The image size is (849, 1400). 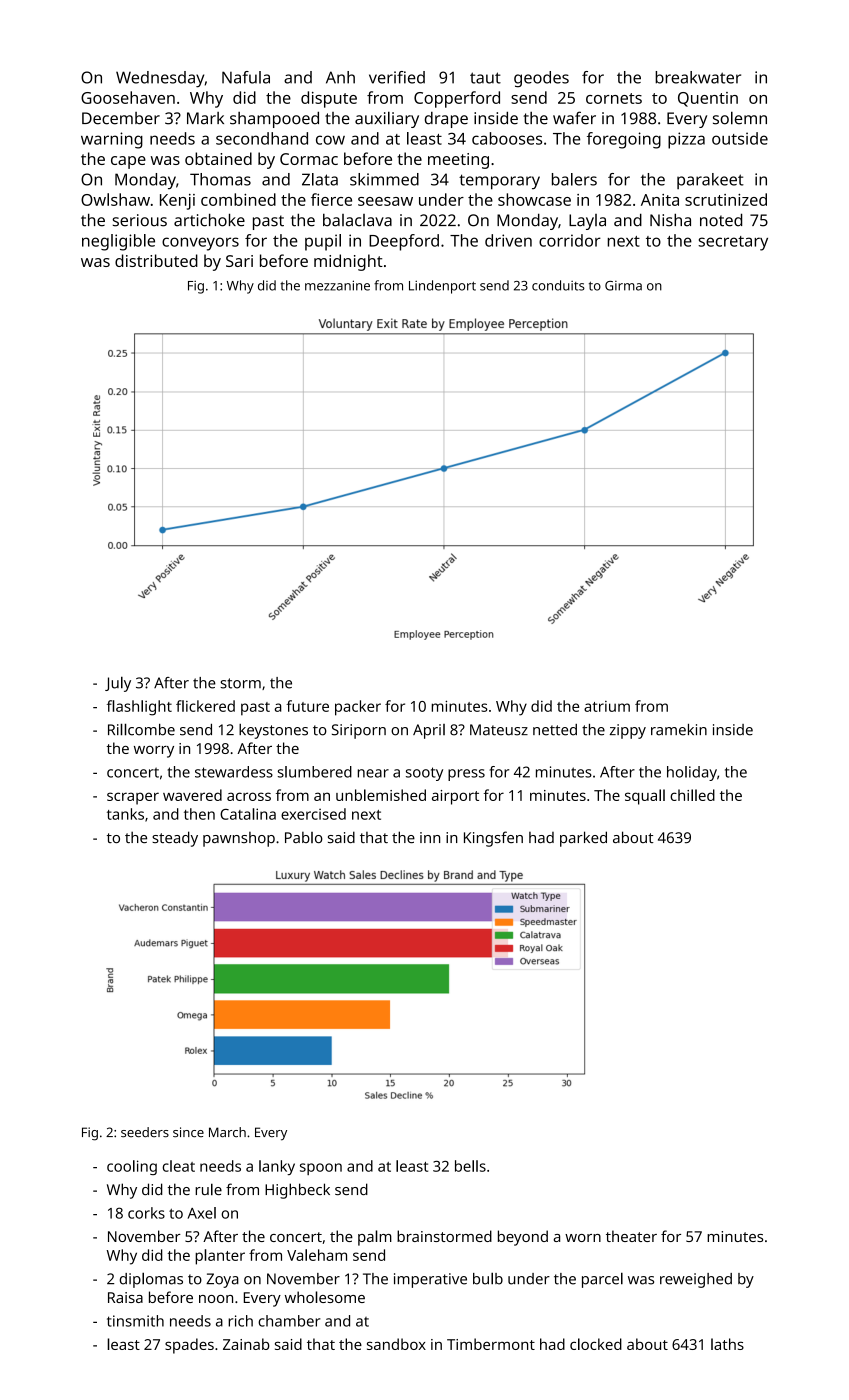 I want to click on Zainab, so click(x=246, y=1344).
